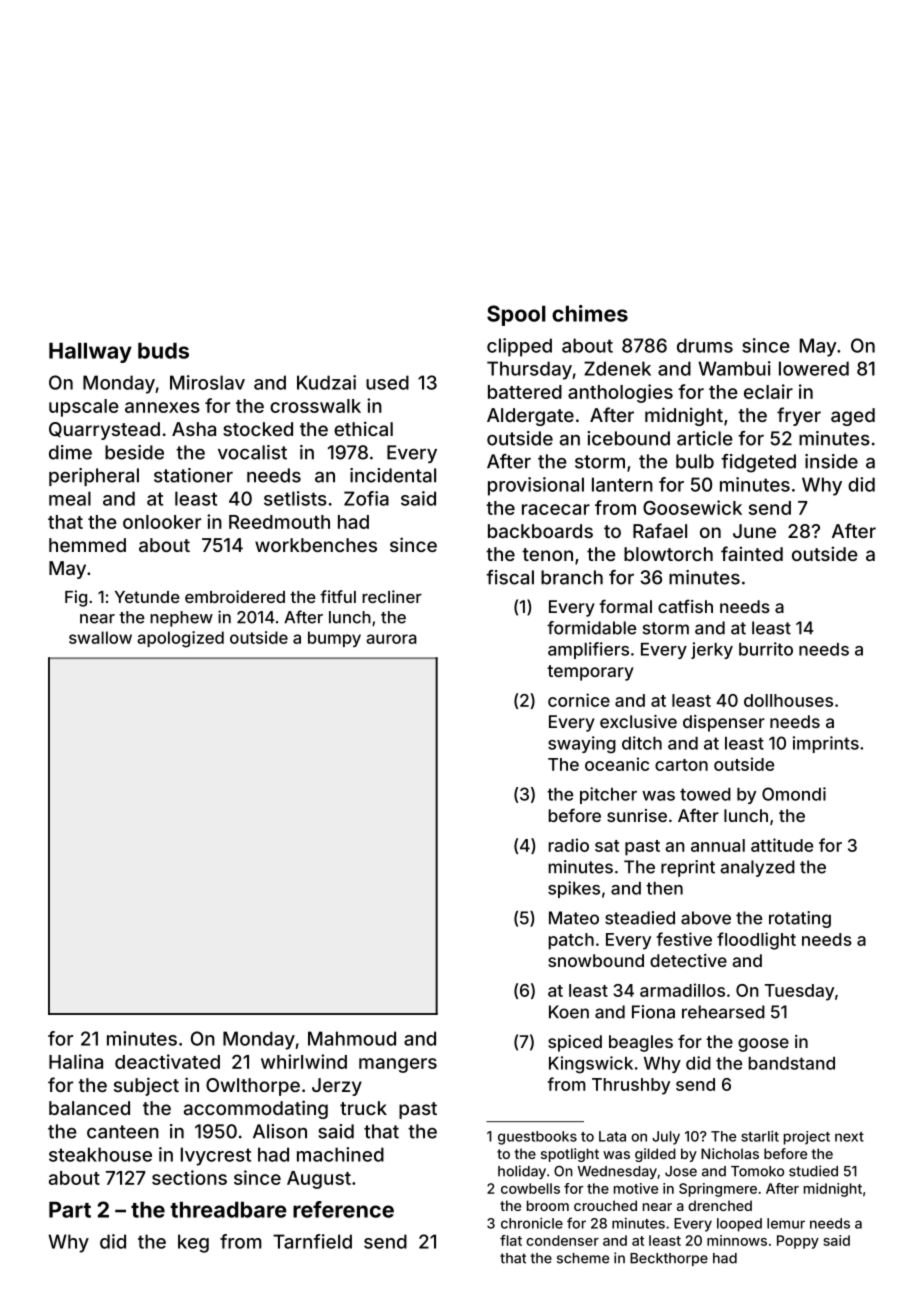  What do you see at coordinates (235, 596) in the screenshot?
I see `embroidered` at bounding box center [235, 596].
